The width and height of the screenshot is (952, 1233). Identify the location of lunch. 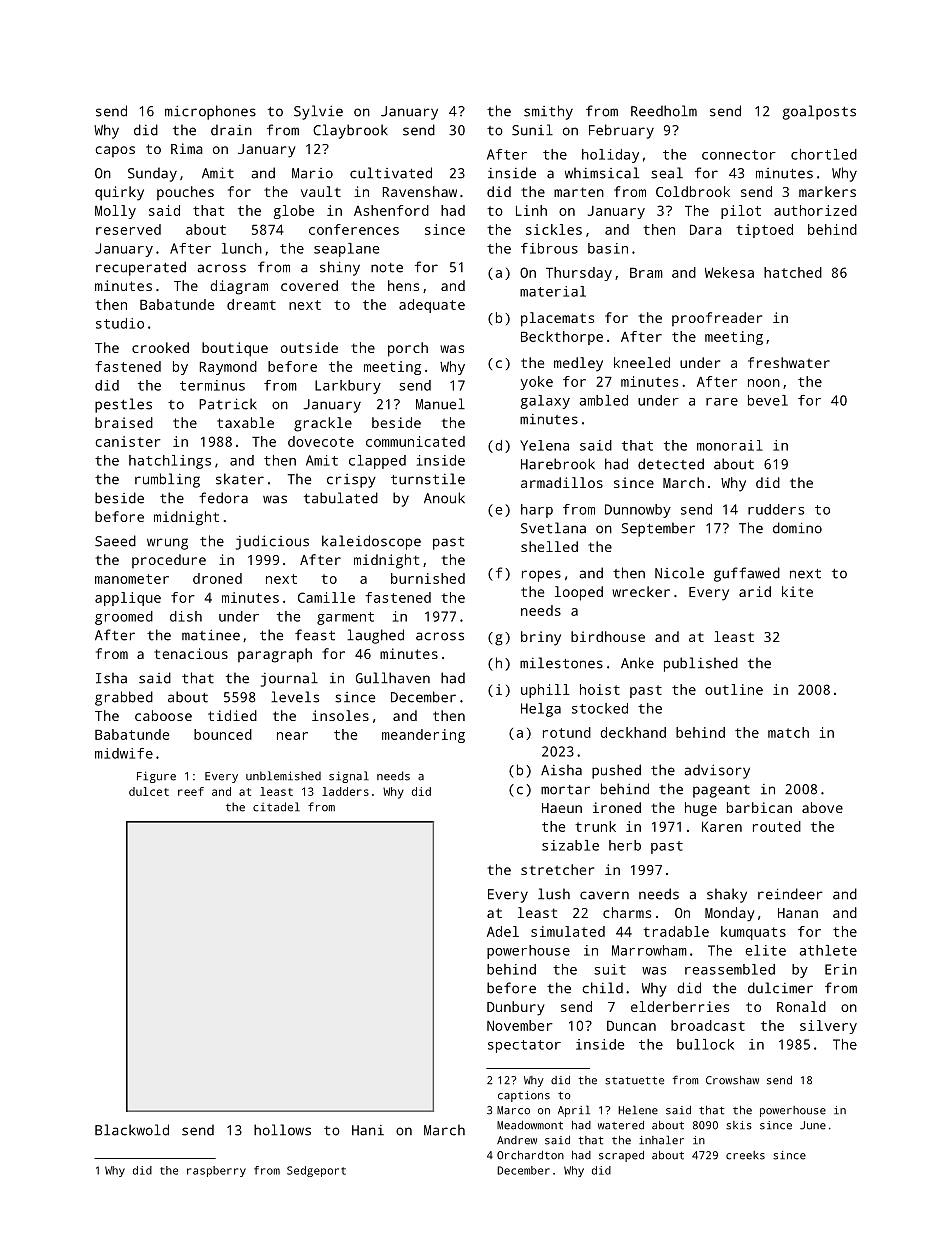
(242, 248).
